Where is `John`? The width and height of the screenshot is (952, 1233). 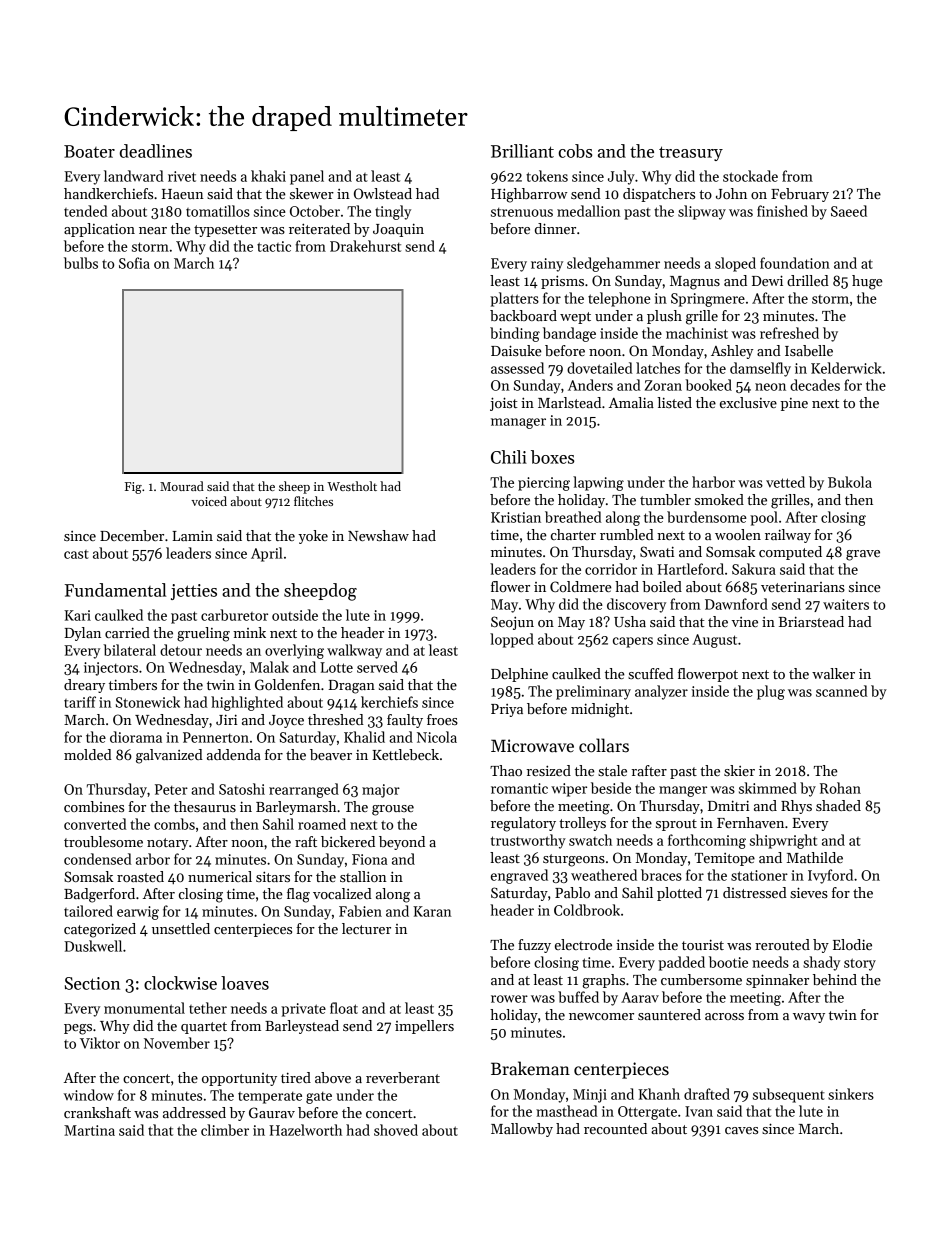
John is located at coordinates (731, 193).
